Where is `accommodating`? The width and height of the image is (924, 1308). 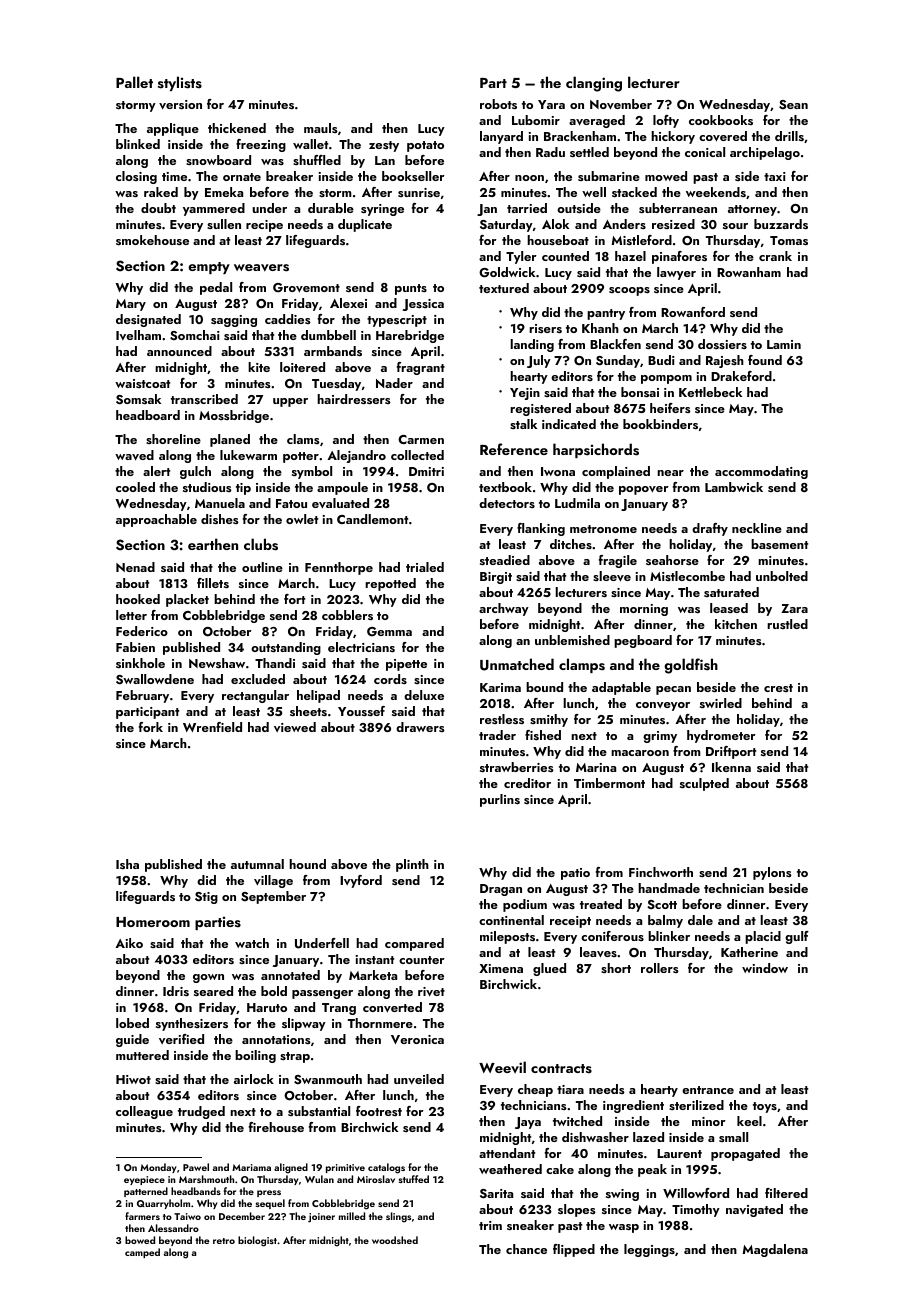
accommodating is located at coordinates (761, 472).
